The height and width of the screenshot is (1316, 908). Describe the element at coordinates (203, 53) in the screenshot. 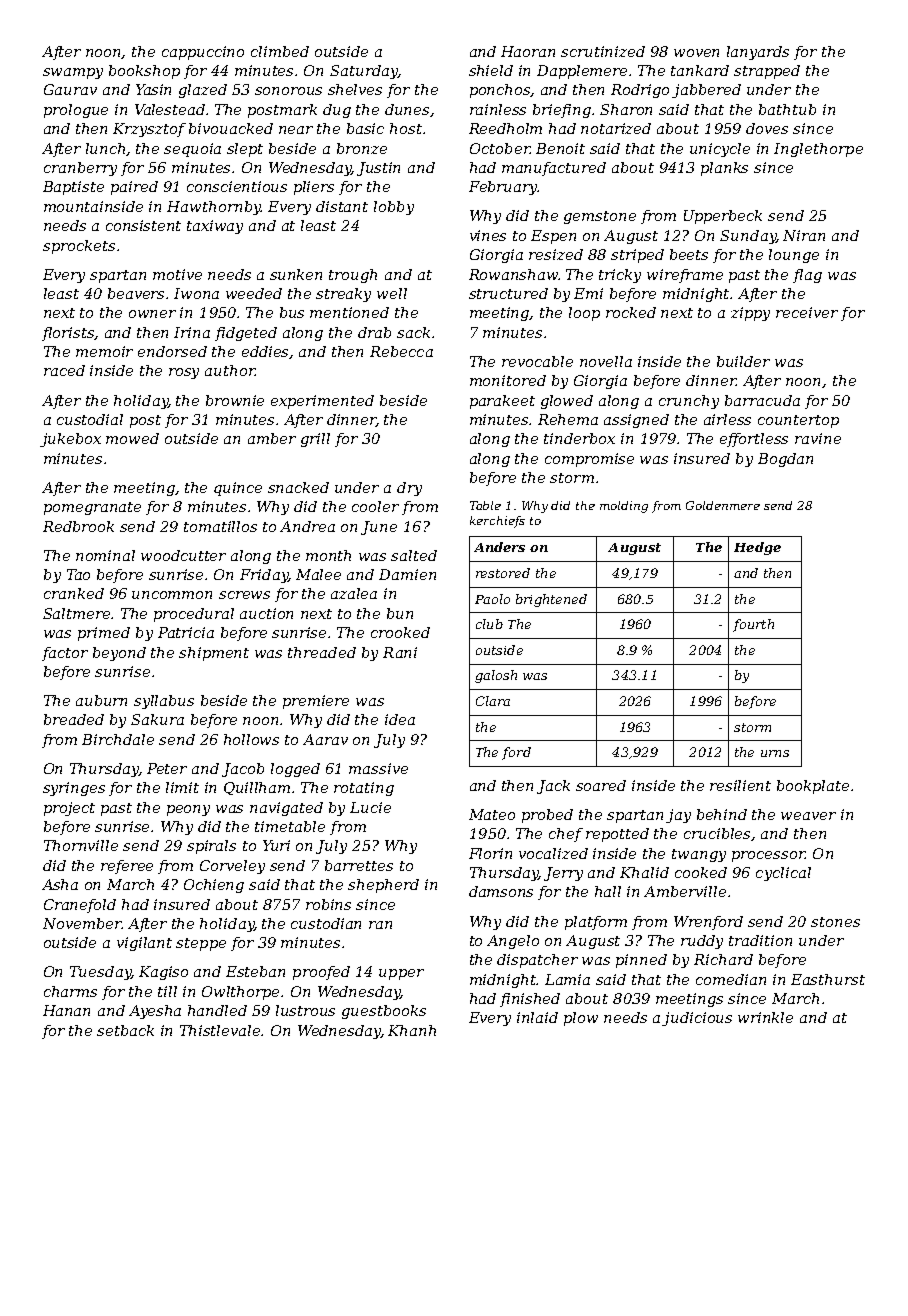

I see `cappuccino` at that location.
